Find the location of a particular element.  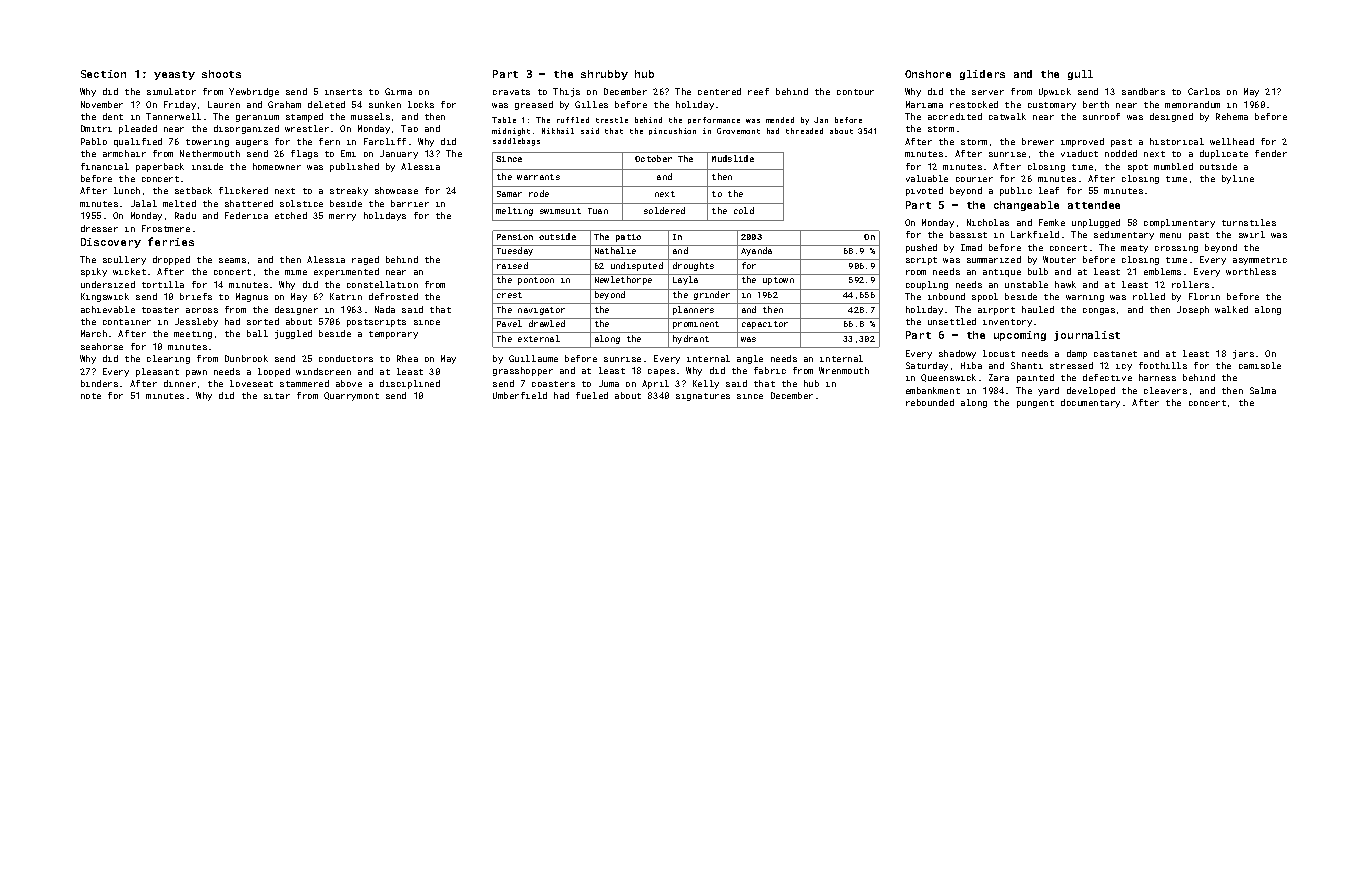

ferries is located at coordinates (171, 241).
